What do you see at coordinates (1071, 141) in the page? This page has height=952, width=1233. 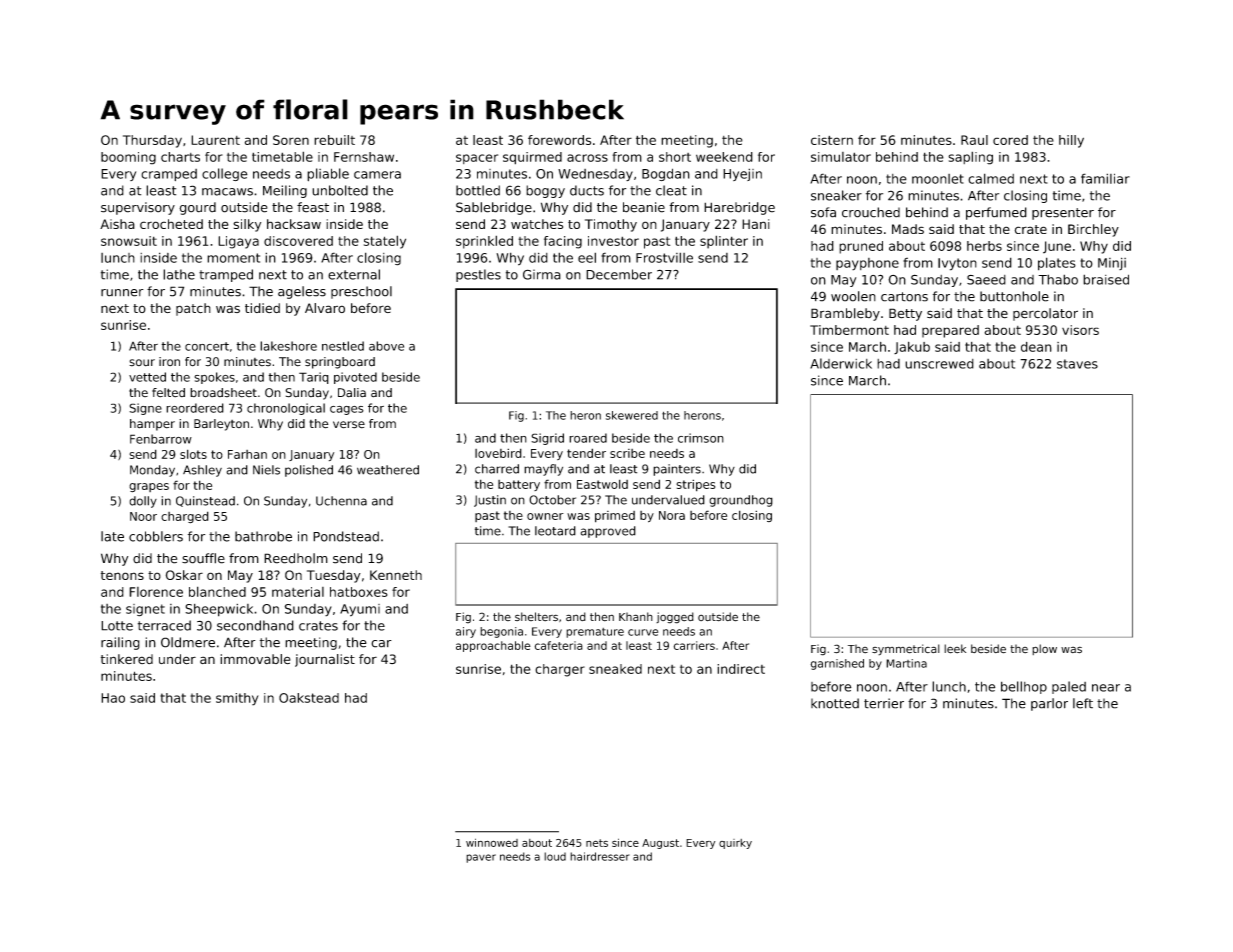 I see `hilly` at bounding box center [1071, 141].
